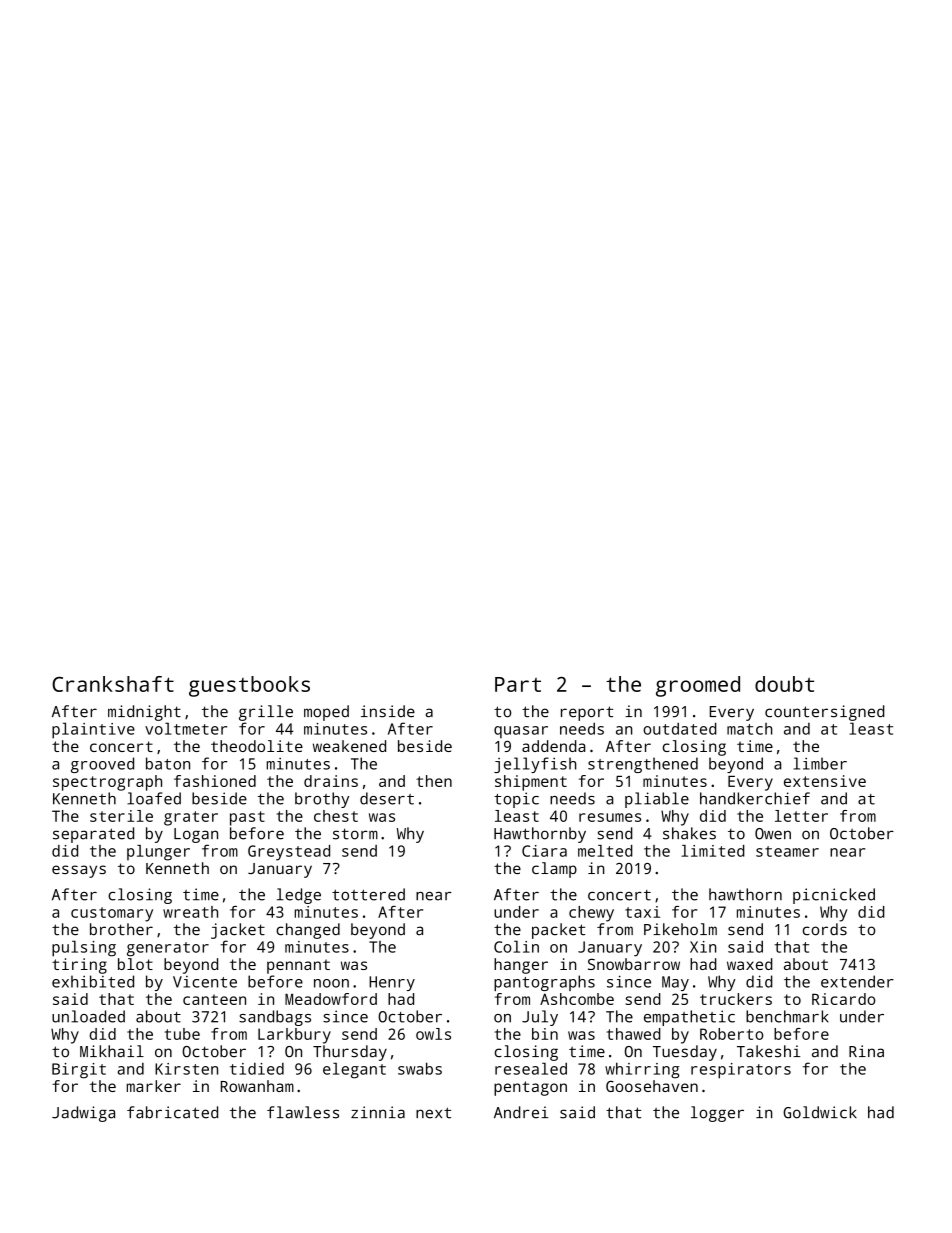 The image size is (952, 1233). I want to click on Crankshaft, so click(113, 684).
